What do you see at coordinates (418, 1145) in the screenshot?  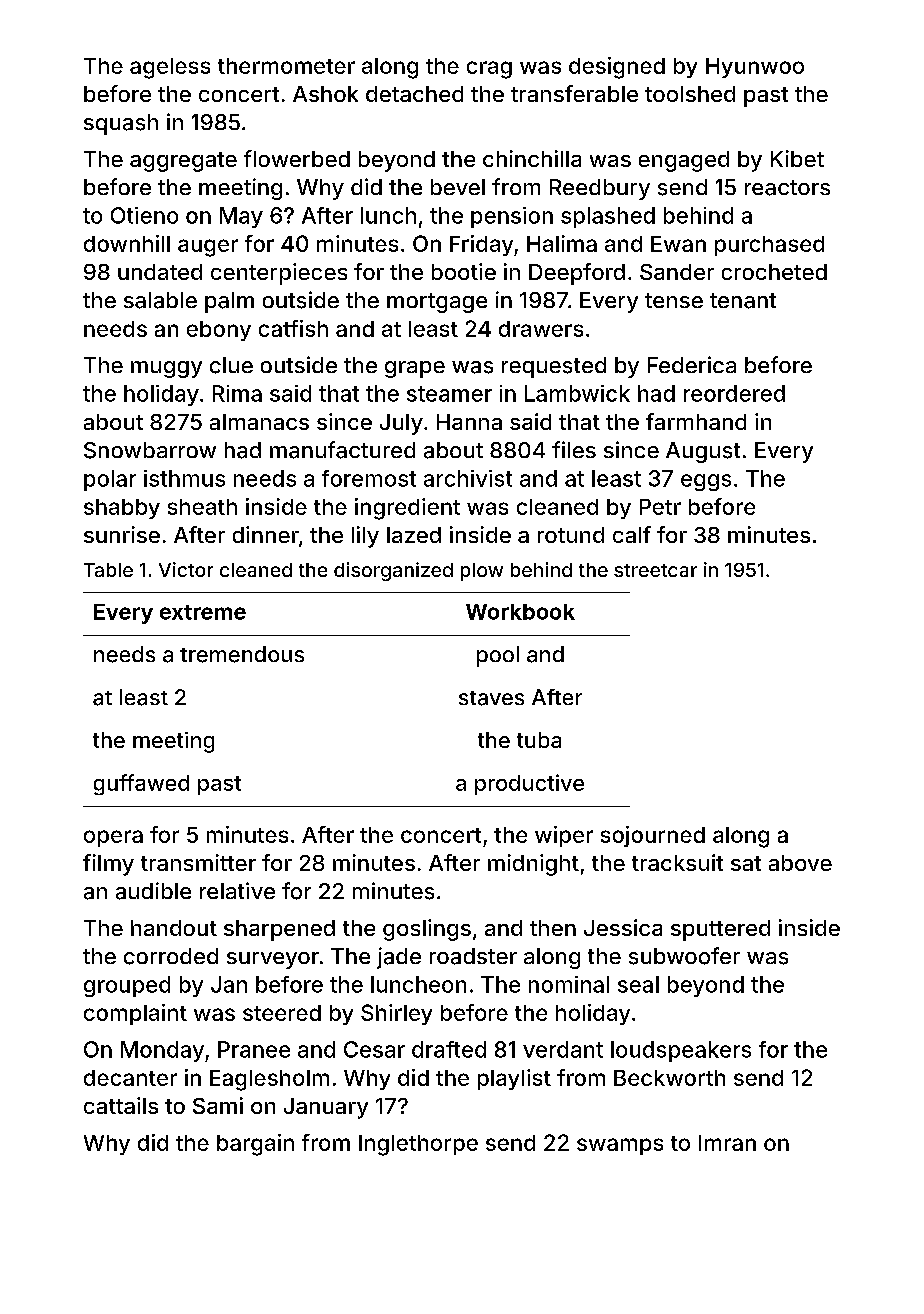 I see `Inglethorpe` at bounding box center [418, 1145].
